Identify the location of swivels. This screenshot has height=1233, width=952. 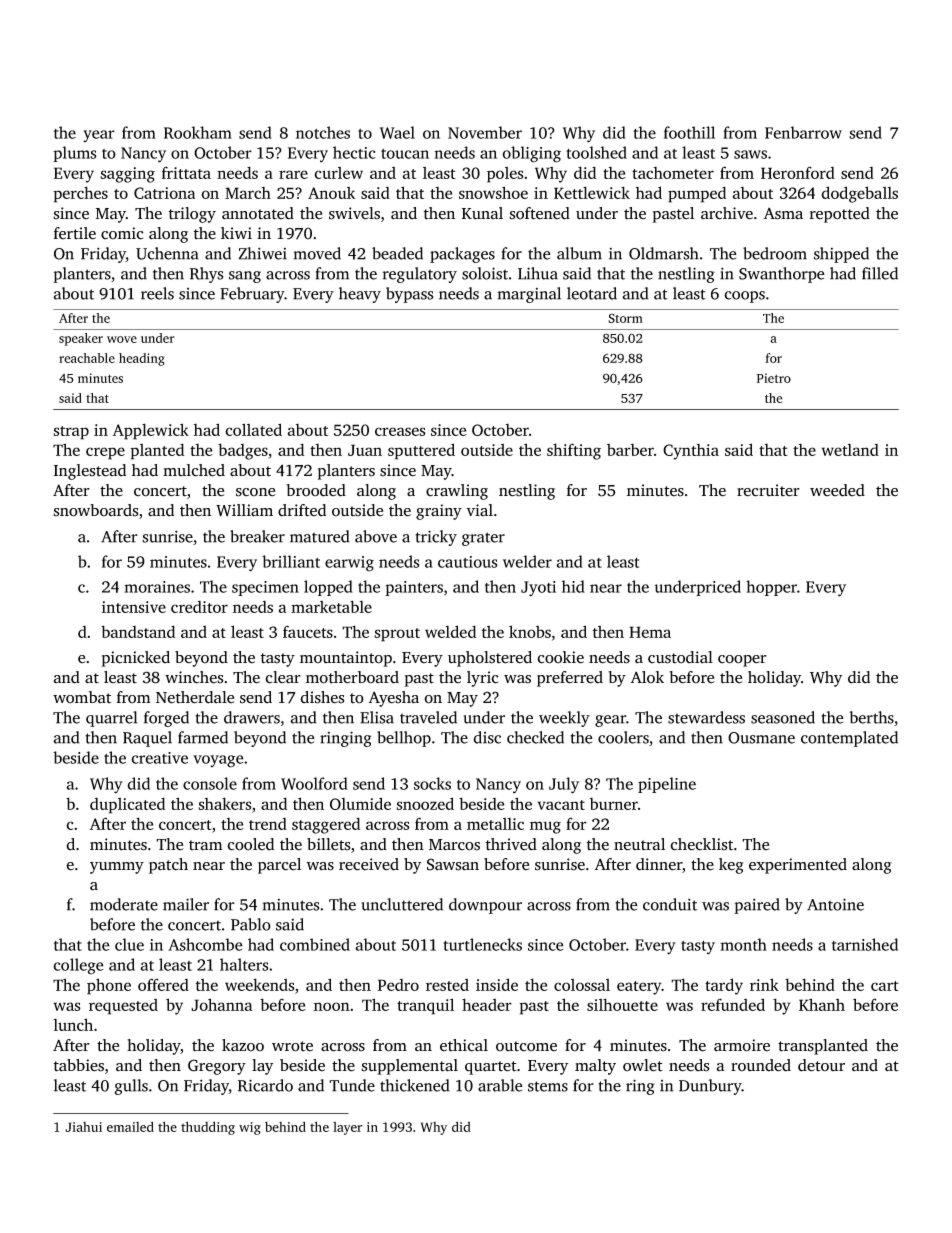
(354, 213).
